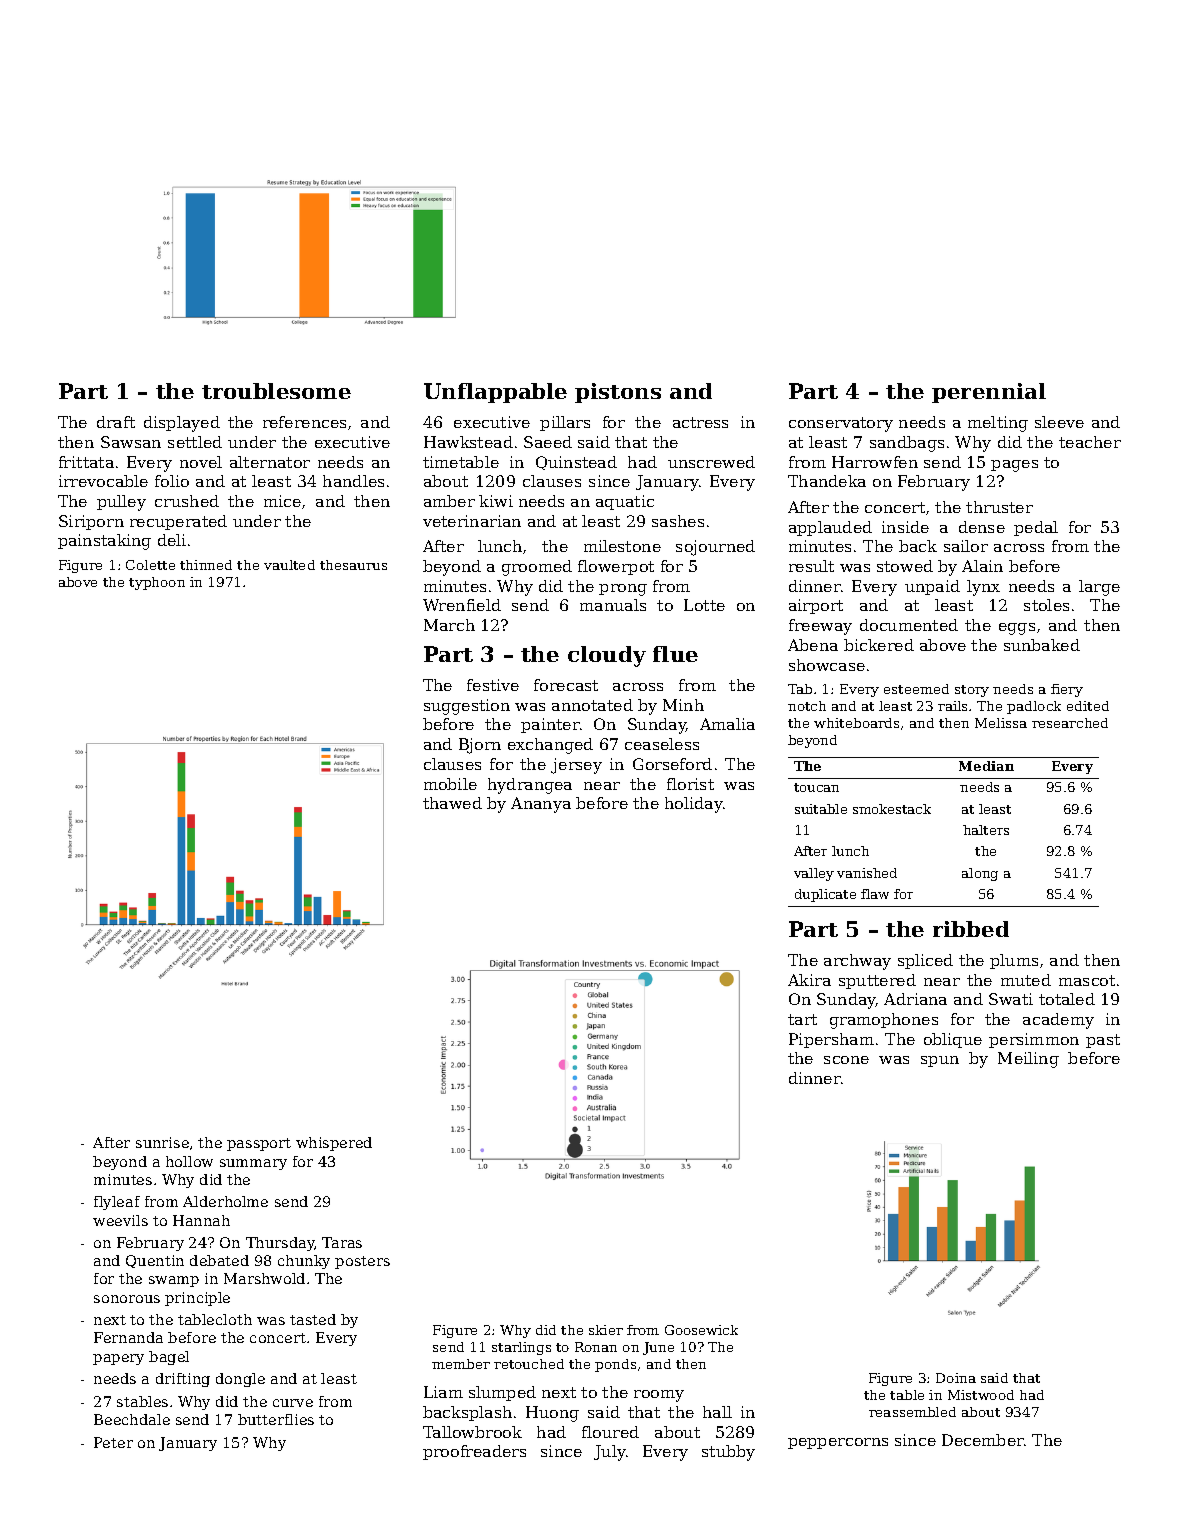 Image resolution: width=1179 pixels, height=1526 pixels. What do you see at coordinates (867, 873) in the screenshot?
I see `vanished` at bounding box center [867, 873].
